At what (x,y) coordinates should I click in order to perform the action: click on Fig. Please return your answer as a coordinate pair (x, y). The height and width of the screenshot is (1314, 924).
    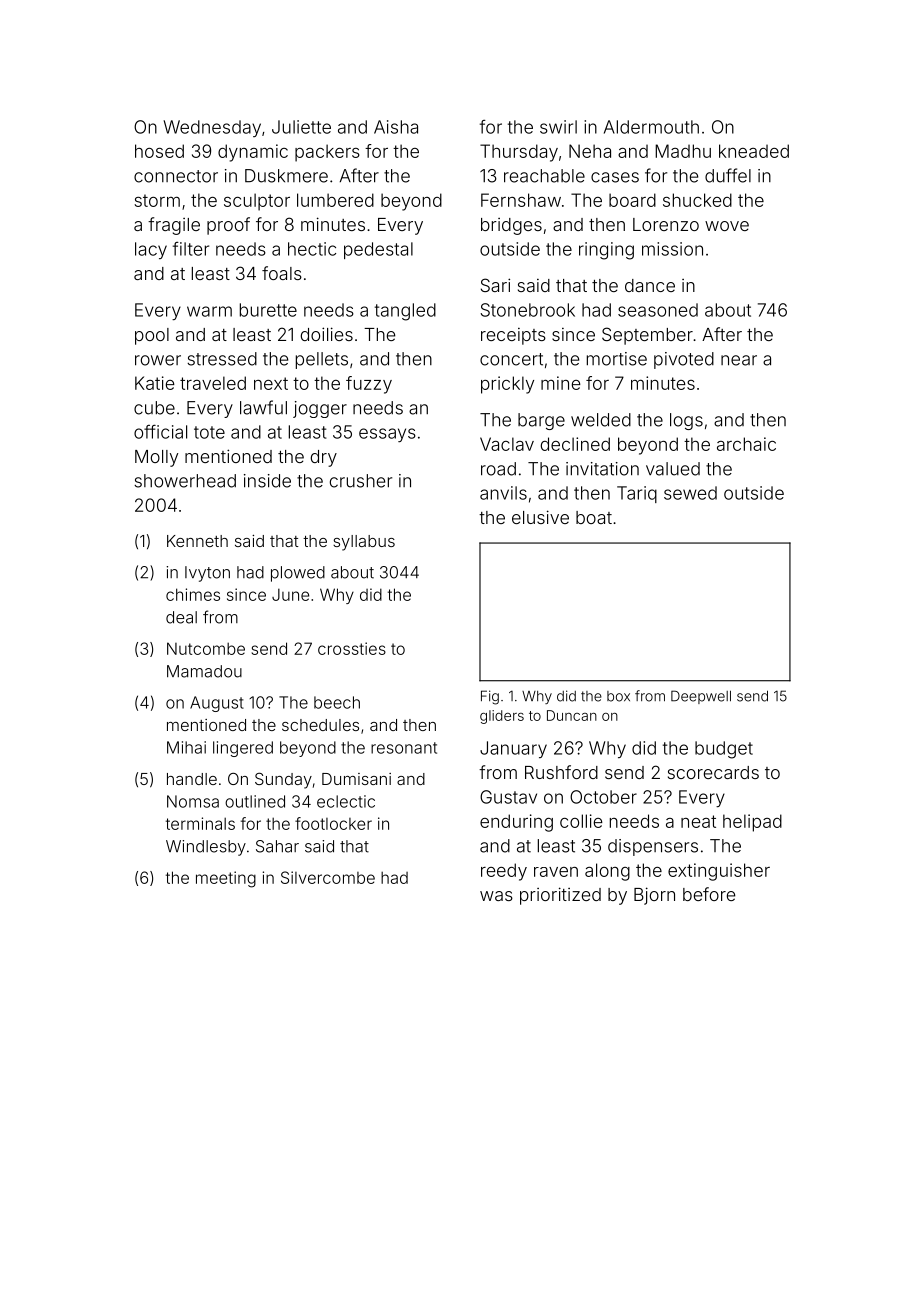
    Looking at the image, I should click on (490, 697).
